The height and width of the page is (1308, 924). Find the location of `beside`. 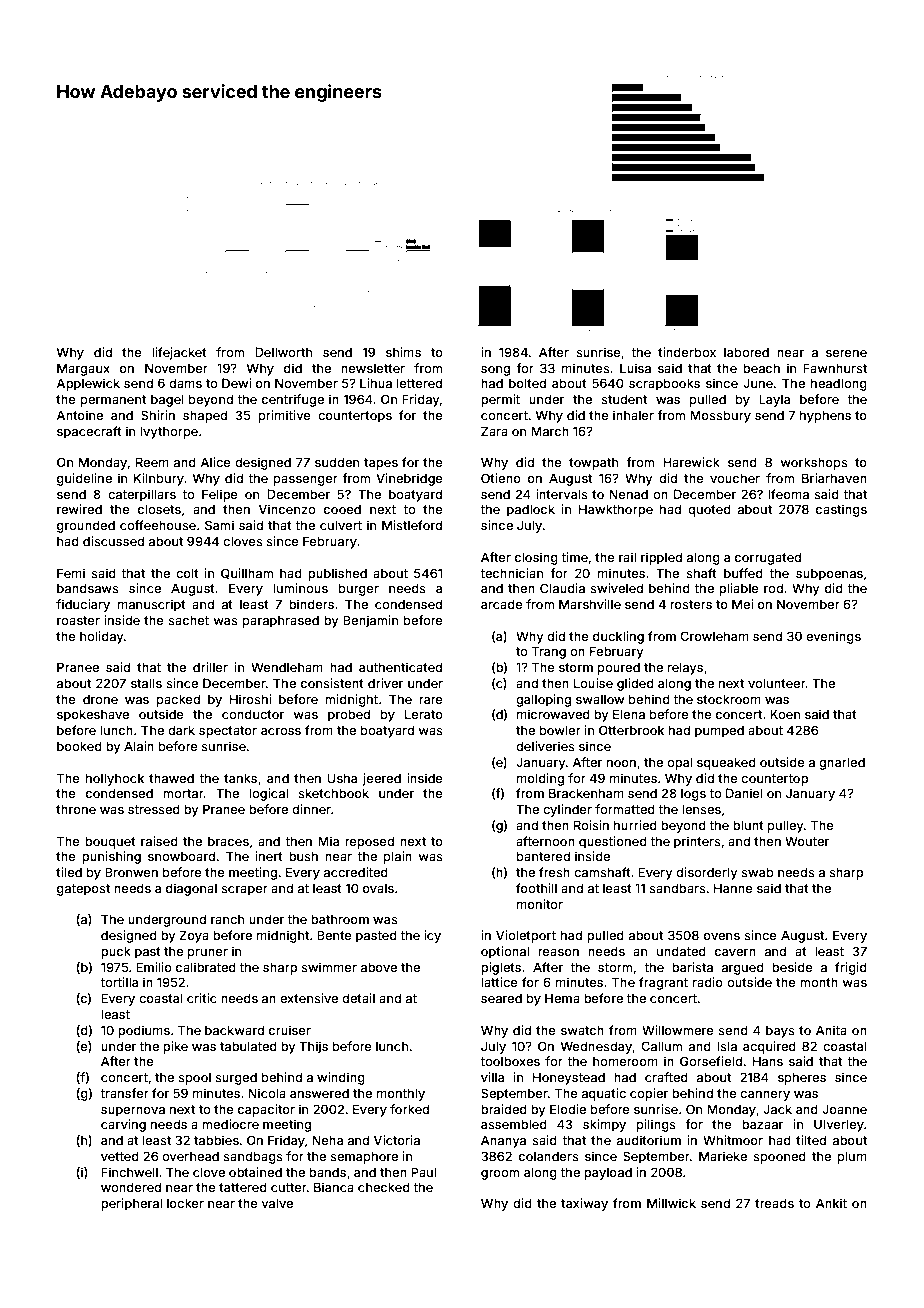

beside is located at coordinates (792, 967).
